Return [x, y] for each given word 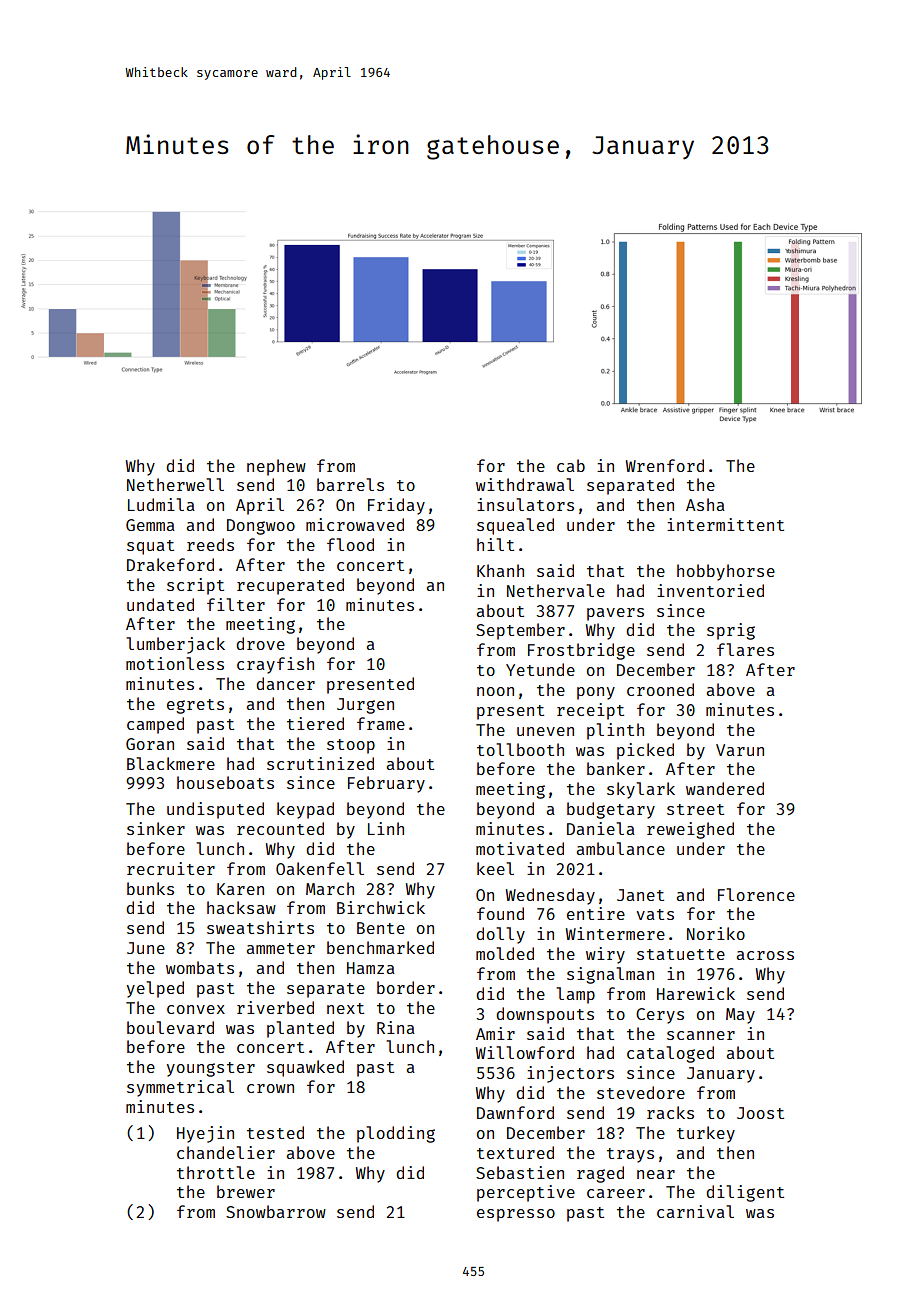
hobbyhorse [726, 572]
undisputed [215, 810]
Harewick [696, 993]
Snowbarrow [276, 1211]
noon [495, 691]
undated [160, 604]
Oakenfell [320, 868]
